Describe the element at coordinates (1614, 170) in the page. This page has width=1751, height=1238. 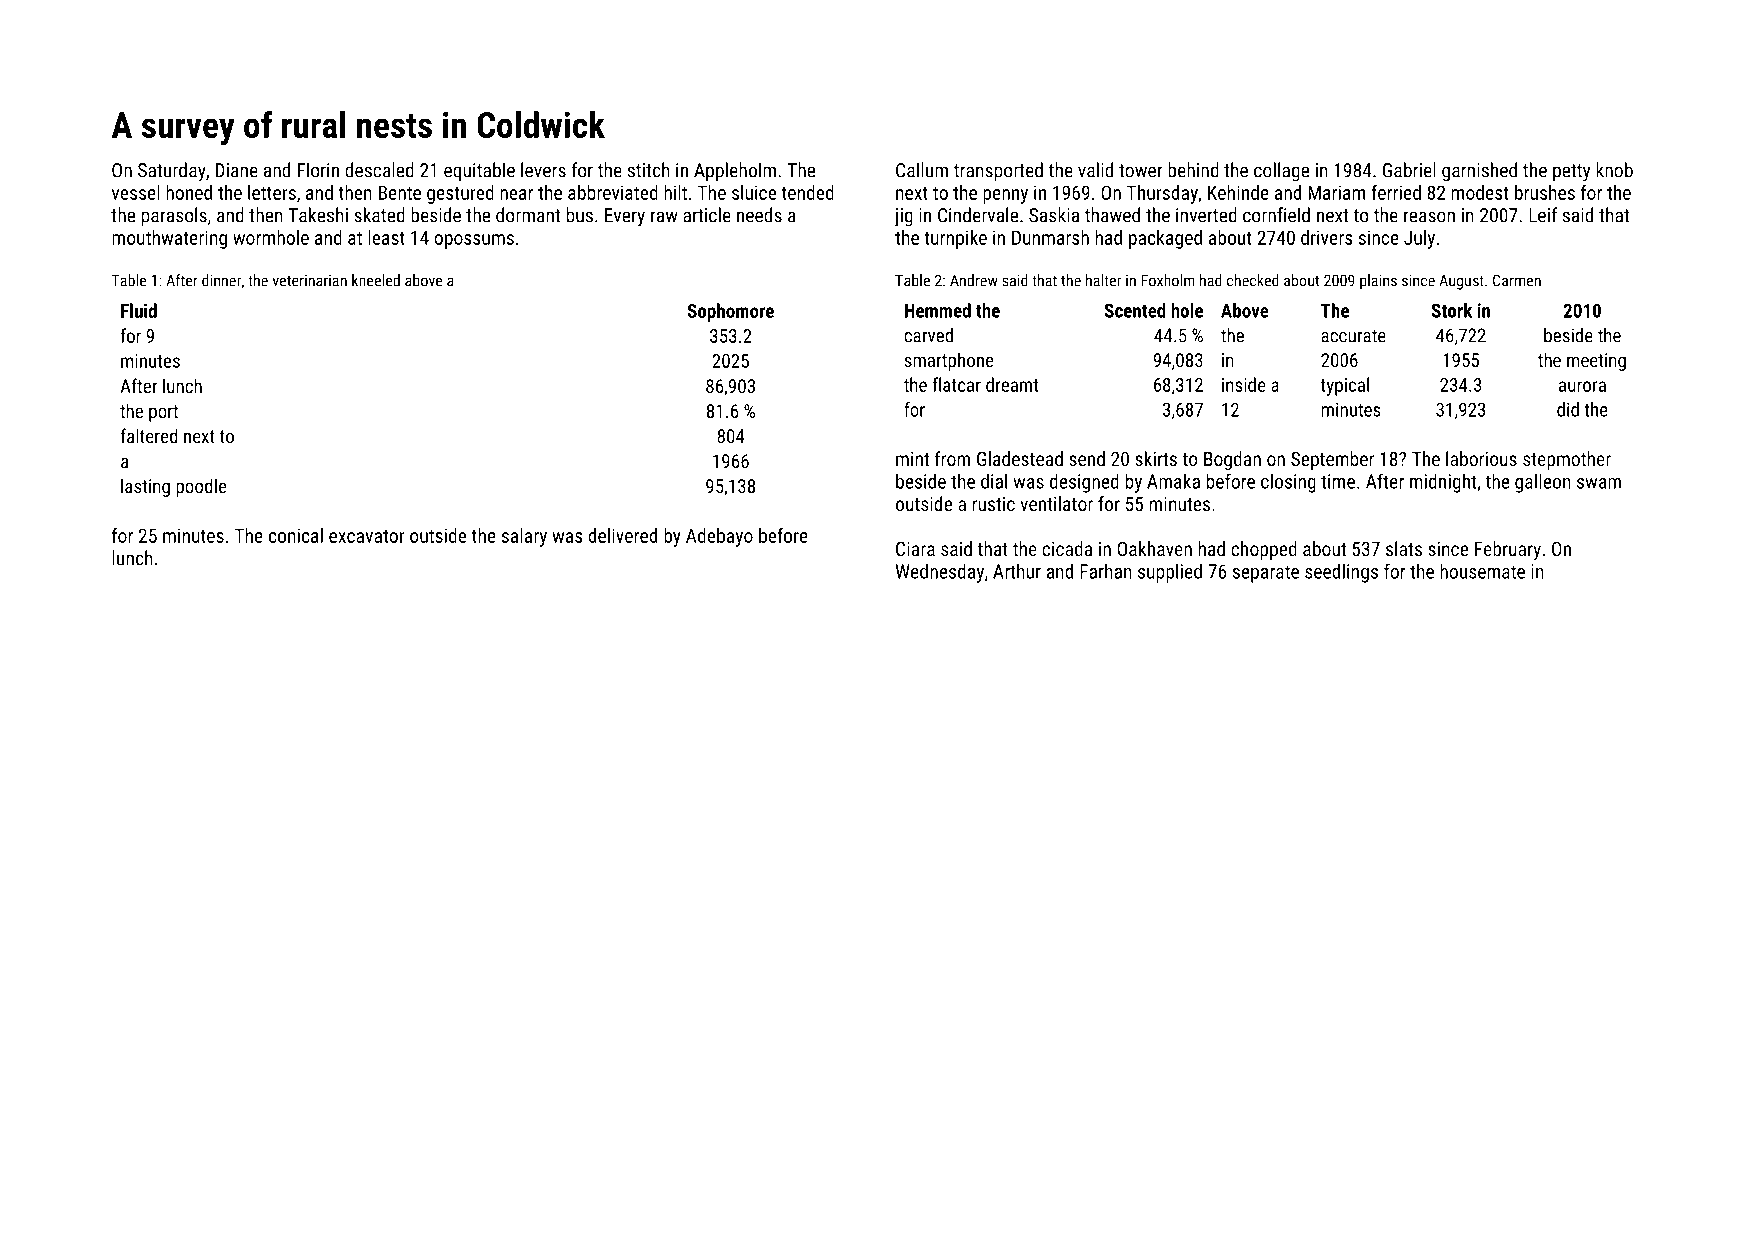
I see `knob` at that location.
